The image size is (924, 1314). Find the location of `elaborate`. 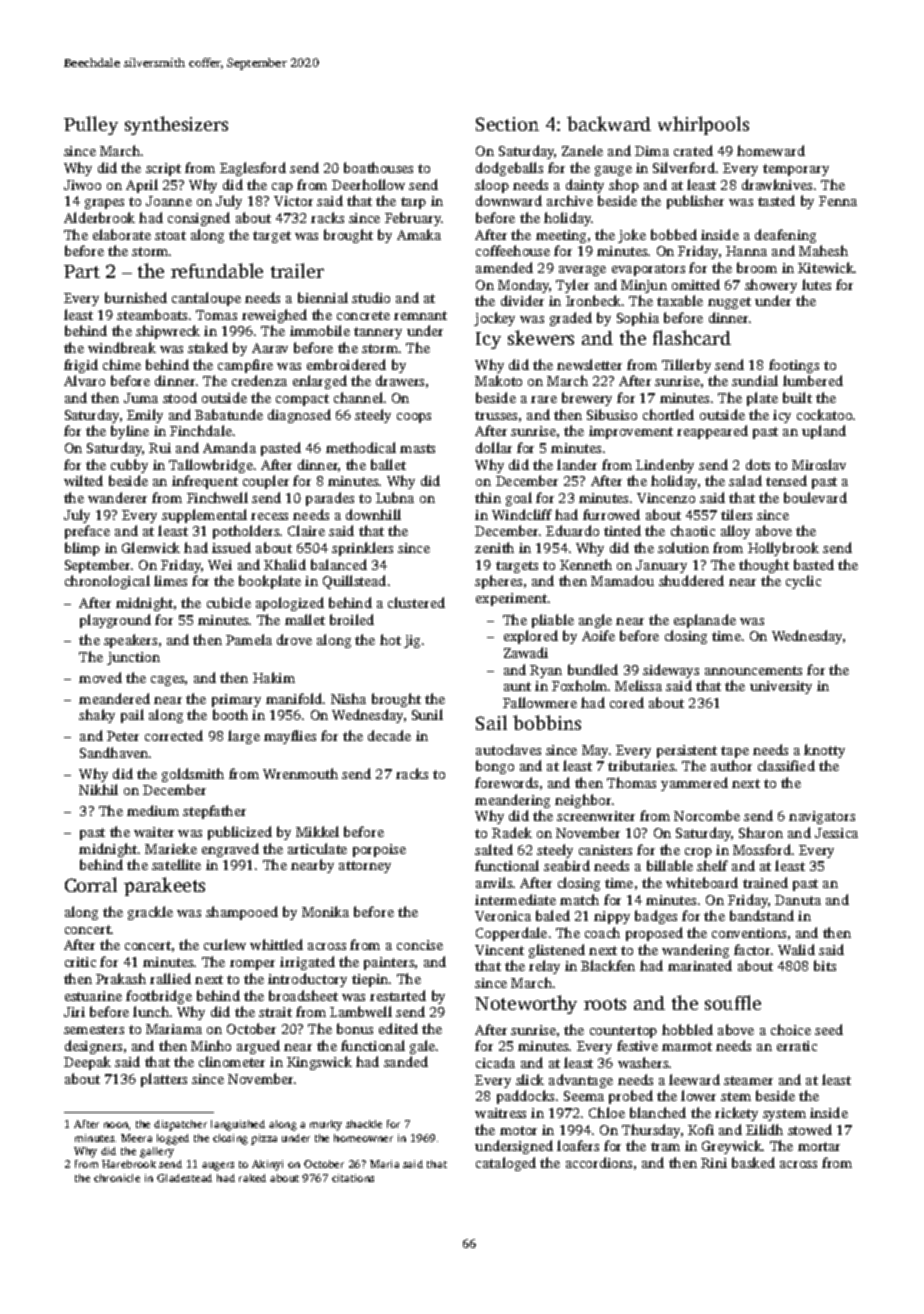

elaborate is located at coordinates (122, 234).
